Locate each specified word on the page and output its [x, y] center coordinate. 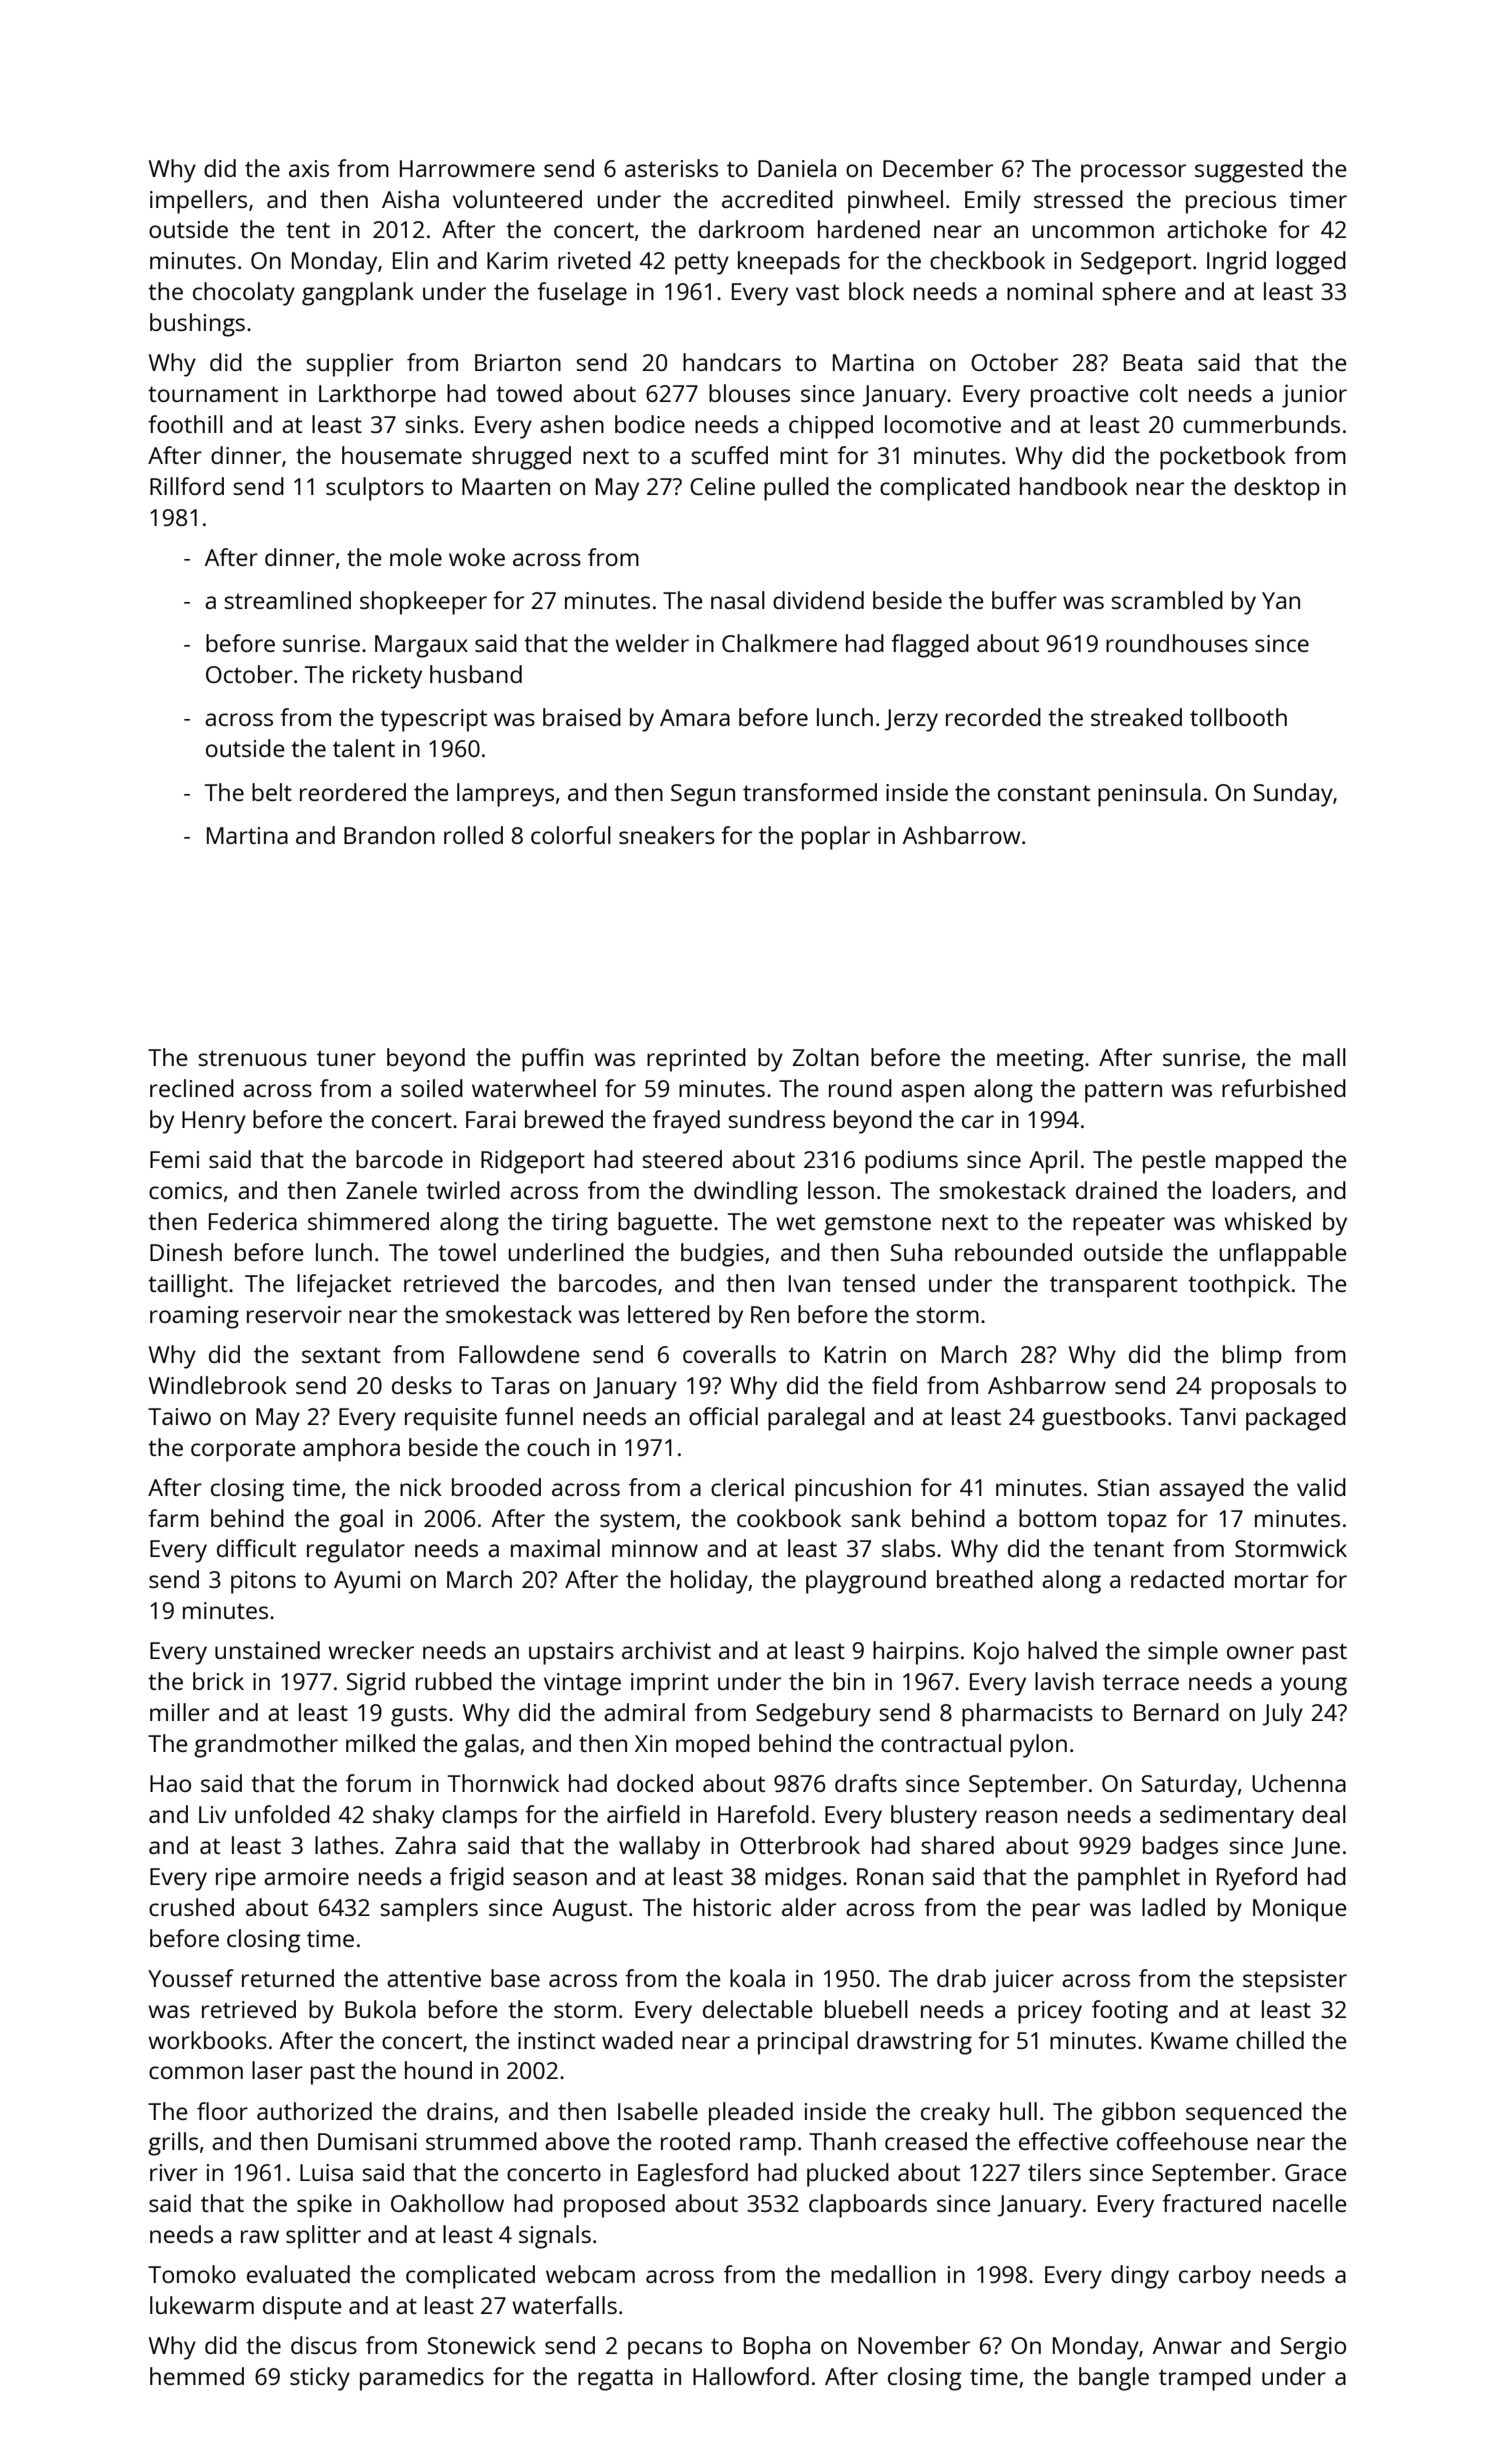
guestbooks [1104, 1419]
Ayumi [367, 1582]
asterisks [671, 168]
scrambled [1167, 600]
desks [422, 1385]
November [914, 2345]
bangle [1114, 2379]
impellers [198, 202]
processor [1133, 173]
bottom [1057, 1518]
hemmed [197, 2376]
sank [876, 1518]
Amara [695, 717]
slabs [908, 1548]
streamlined [287, 600]
